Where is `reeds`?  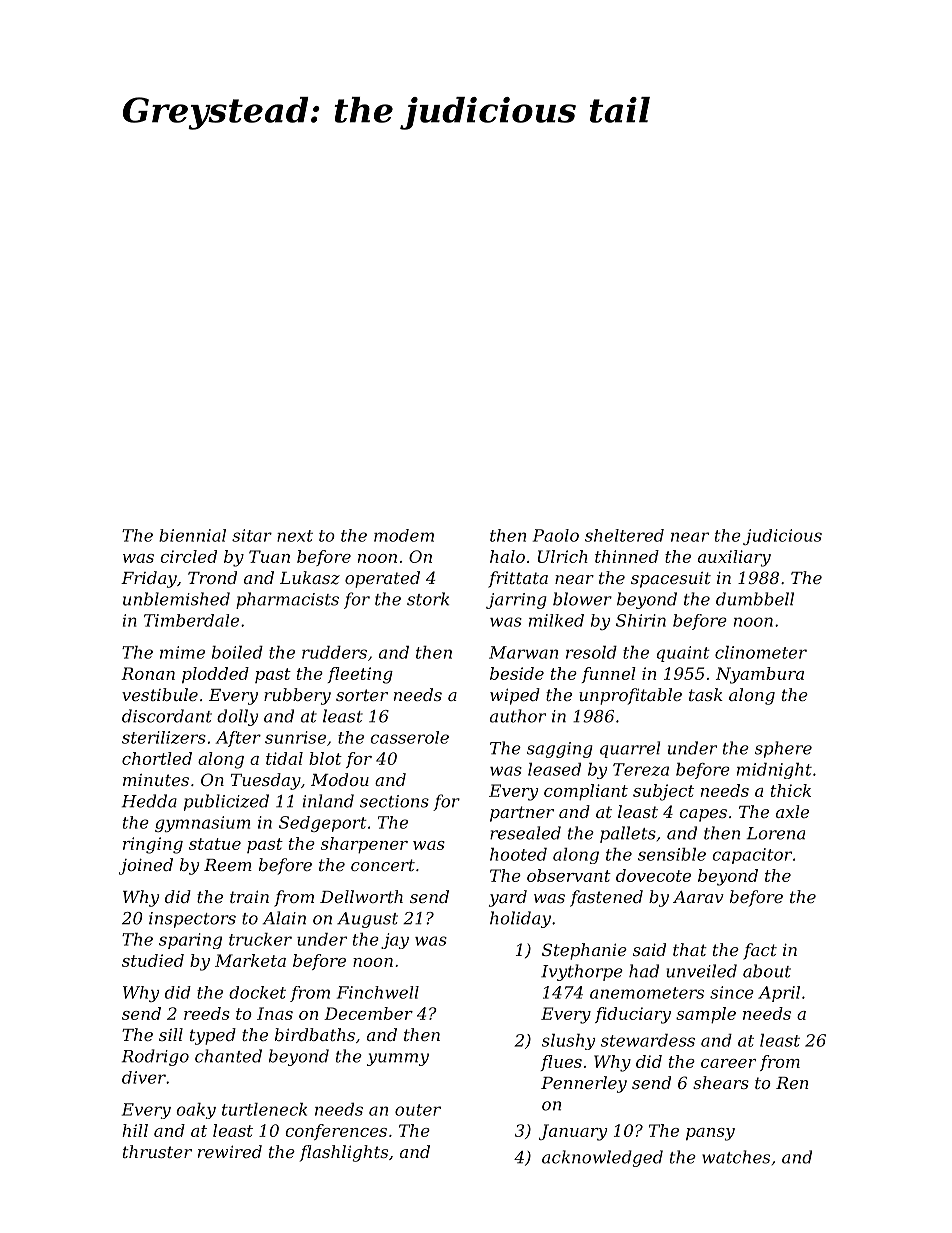 reeds is located at coordinates (207, 1013).
